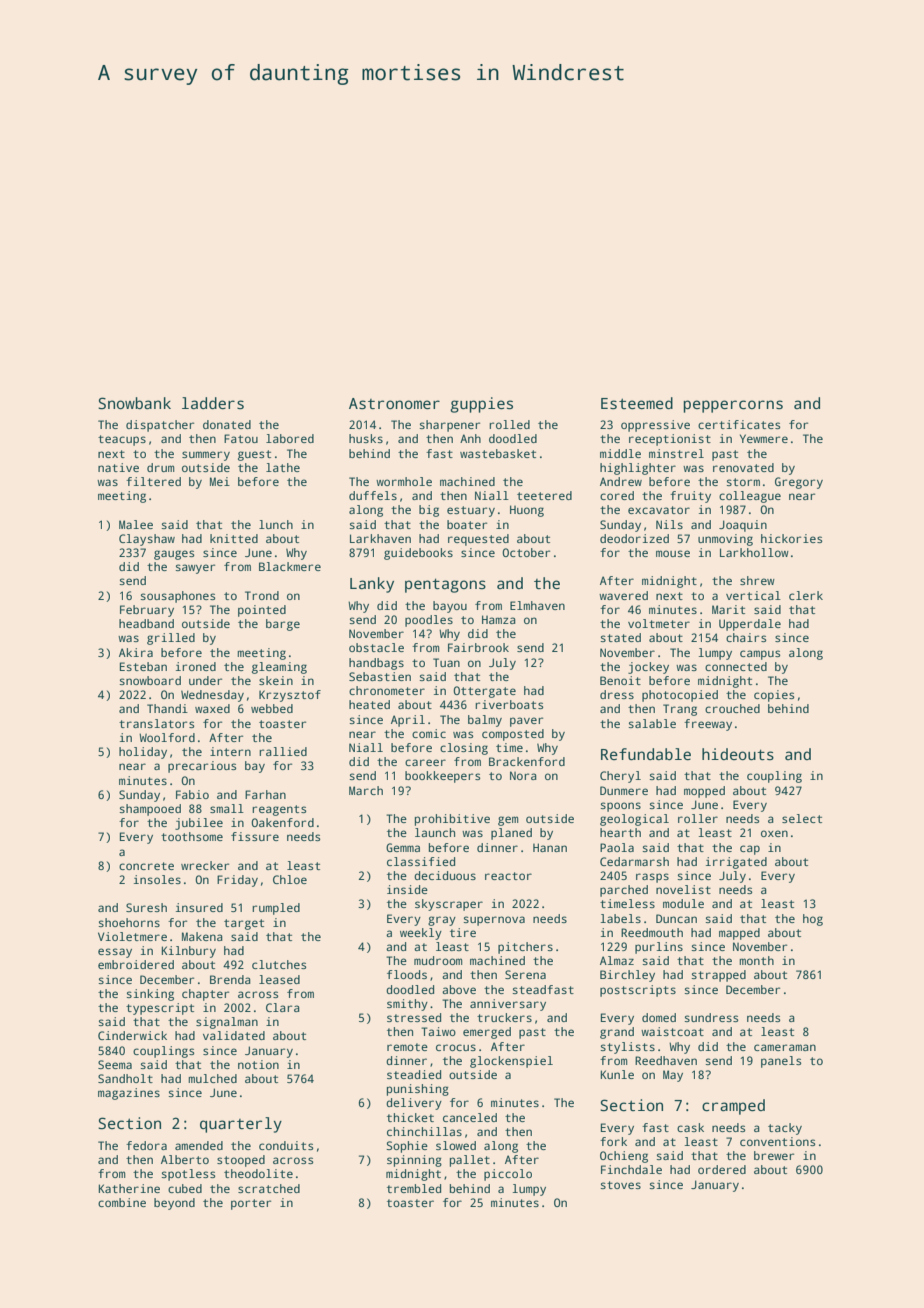 Image resolution: width=924 pixels, height=1308 pixels. What do you see at coordinates (387, 690) in the document?
I see `chronometer` at bounding box center [387, 690].
